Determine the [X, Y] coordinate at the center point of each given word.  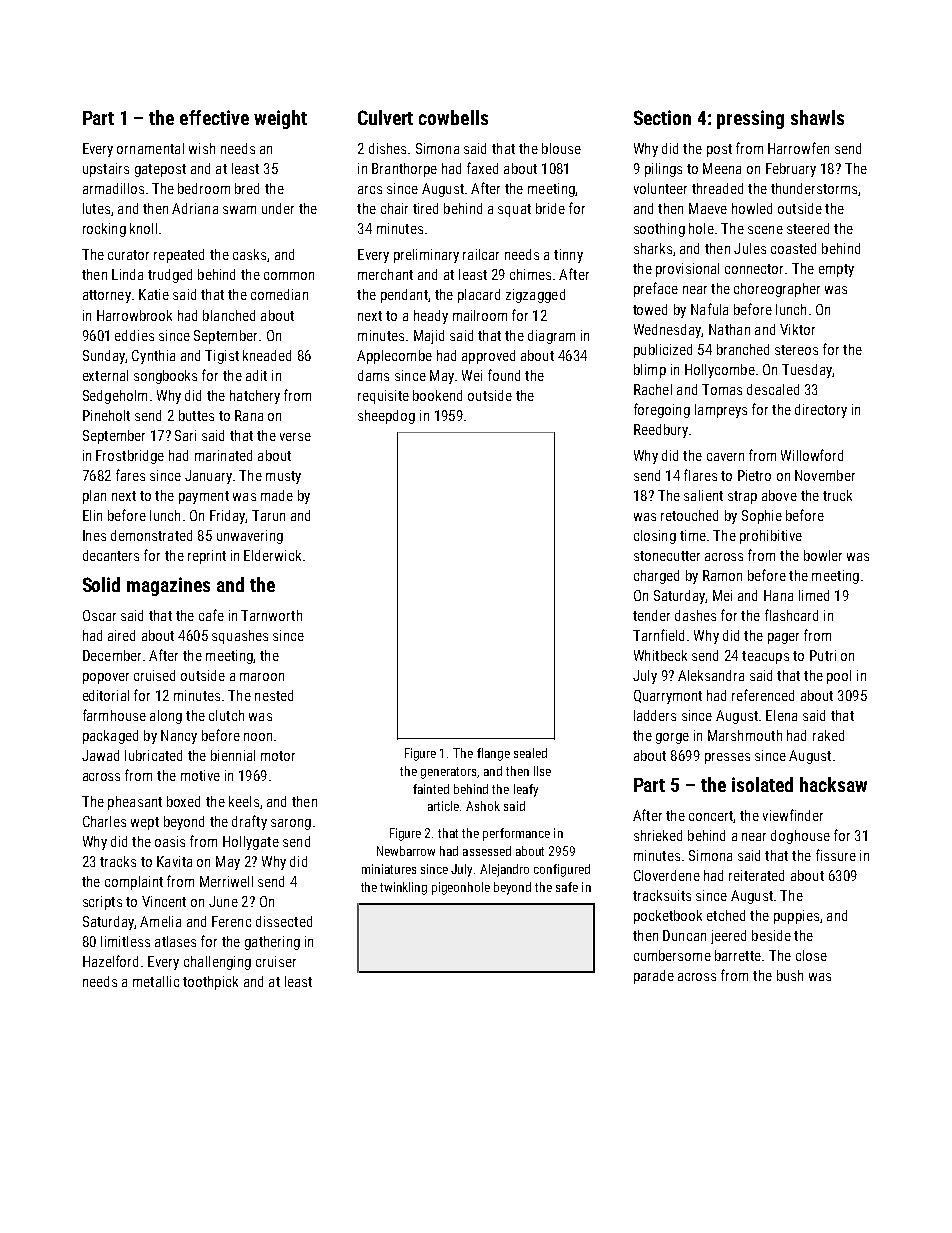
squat [514, 210]
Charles [104, 821]
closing [655, 537]
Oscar [99, 615]
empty [836, 270]
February [791, 170]
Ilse [542, 771]
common [289, 276]
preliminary [426, 256]
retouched [689, 515]
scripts [102, 903]
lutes [96, 208]
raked [828, 735]
